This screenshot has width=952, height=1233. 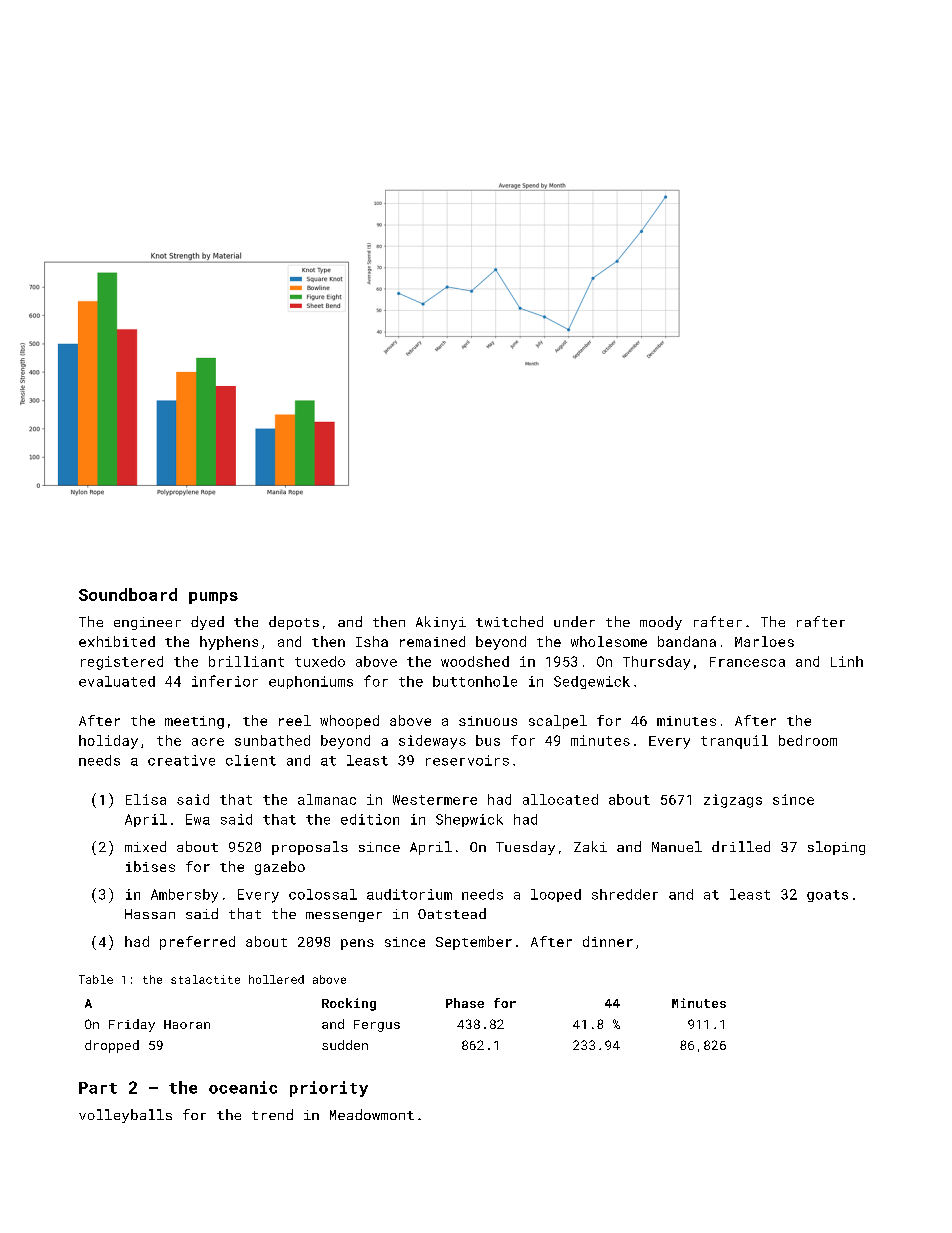 I want to click on edition, so click(x=370, y=819).
